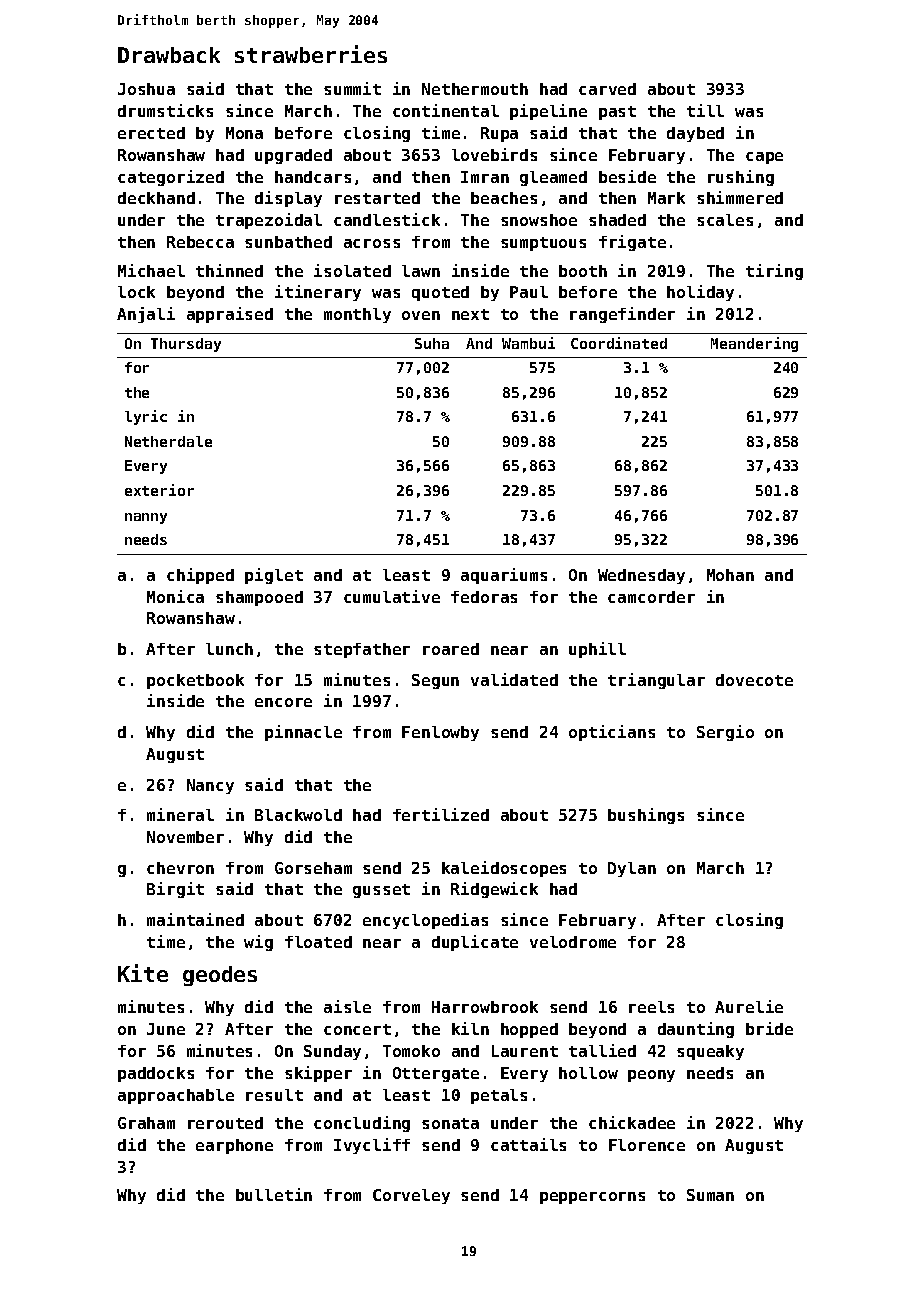 The height and width of the screenshot is (1308, 924). Describe the element at coordinates (165, 110) in the screenshot. I see `drumsticks` at that location.
